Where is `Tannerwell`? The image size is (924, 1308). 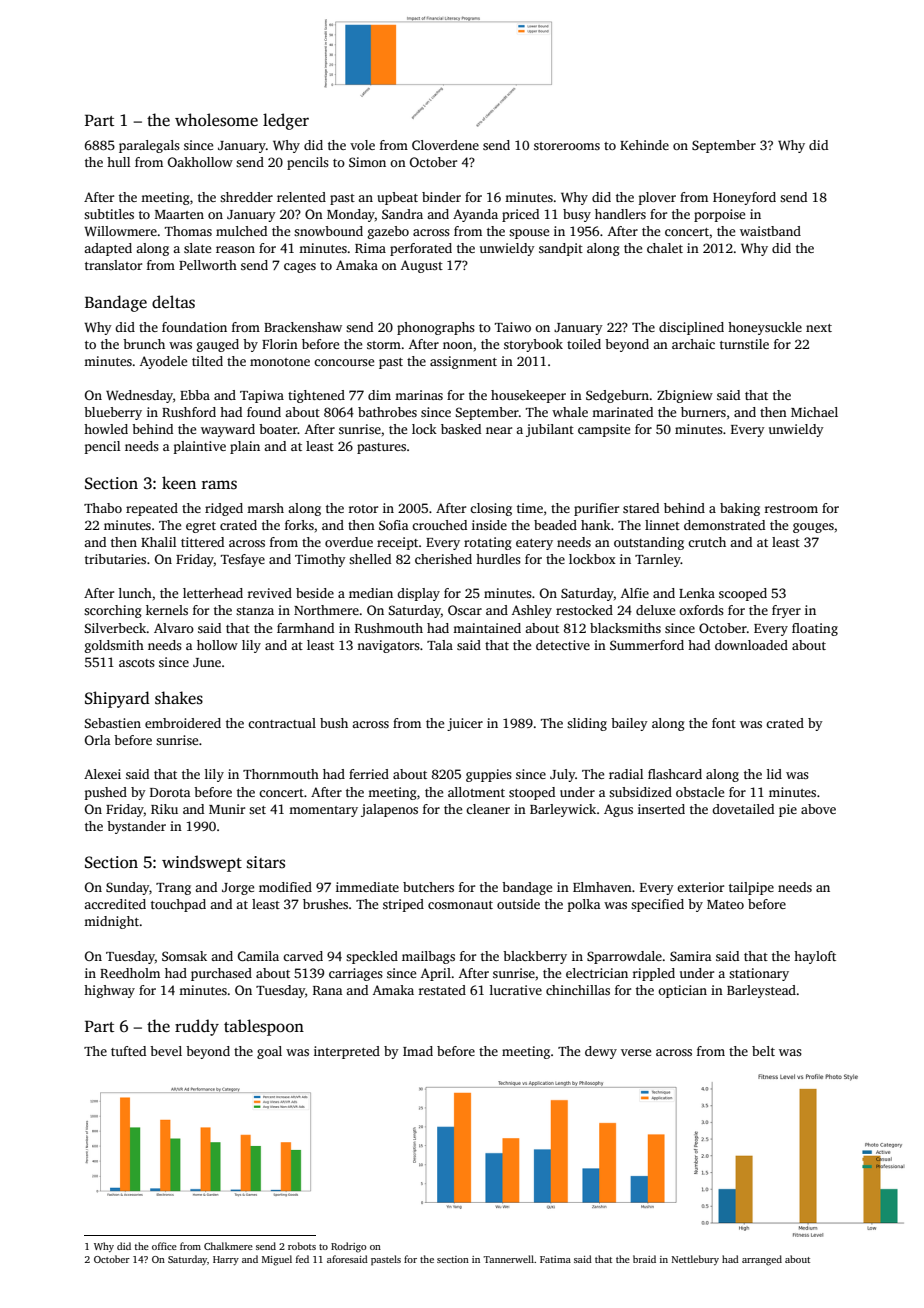
Tannerwell is located at coordinates (509, 1259).
